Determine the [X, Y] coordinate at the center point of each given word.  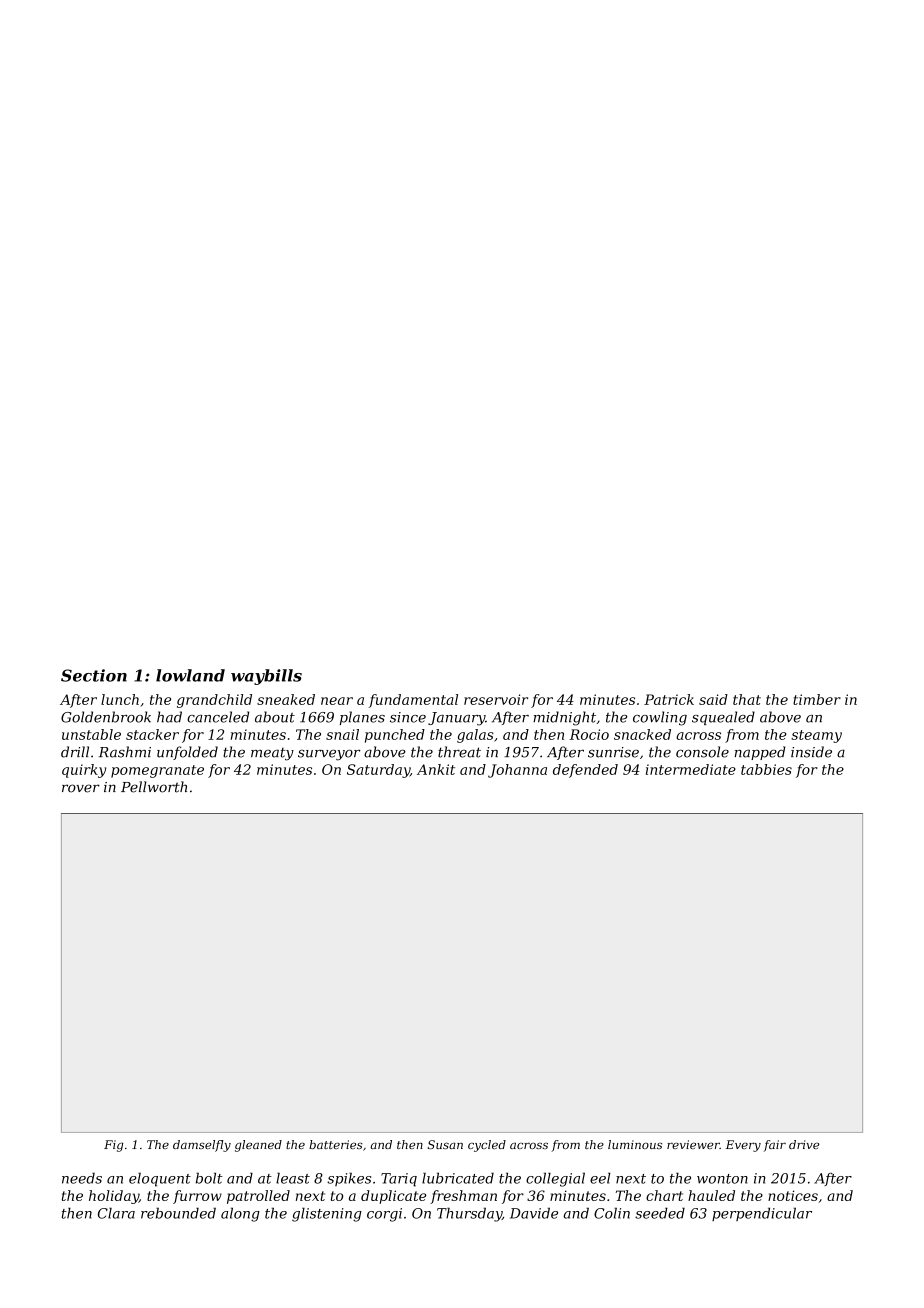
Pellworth [154, 787]
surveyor [329, 755]
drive [804, 1144]
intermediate [691, 769]
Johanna [517, 771]
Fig [113, 1146]
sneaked [286, 699]
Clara [116, 1213]
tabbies [766, 769]
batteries [336, 1144]
